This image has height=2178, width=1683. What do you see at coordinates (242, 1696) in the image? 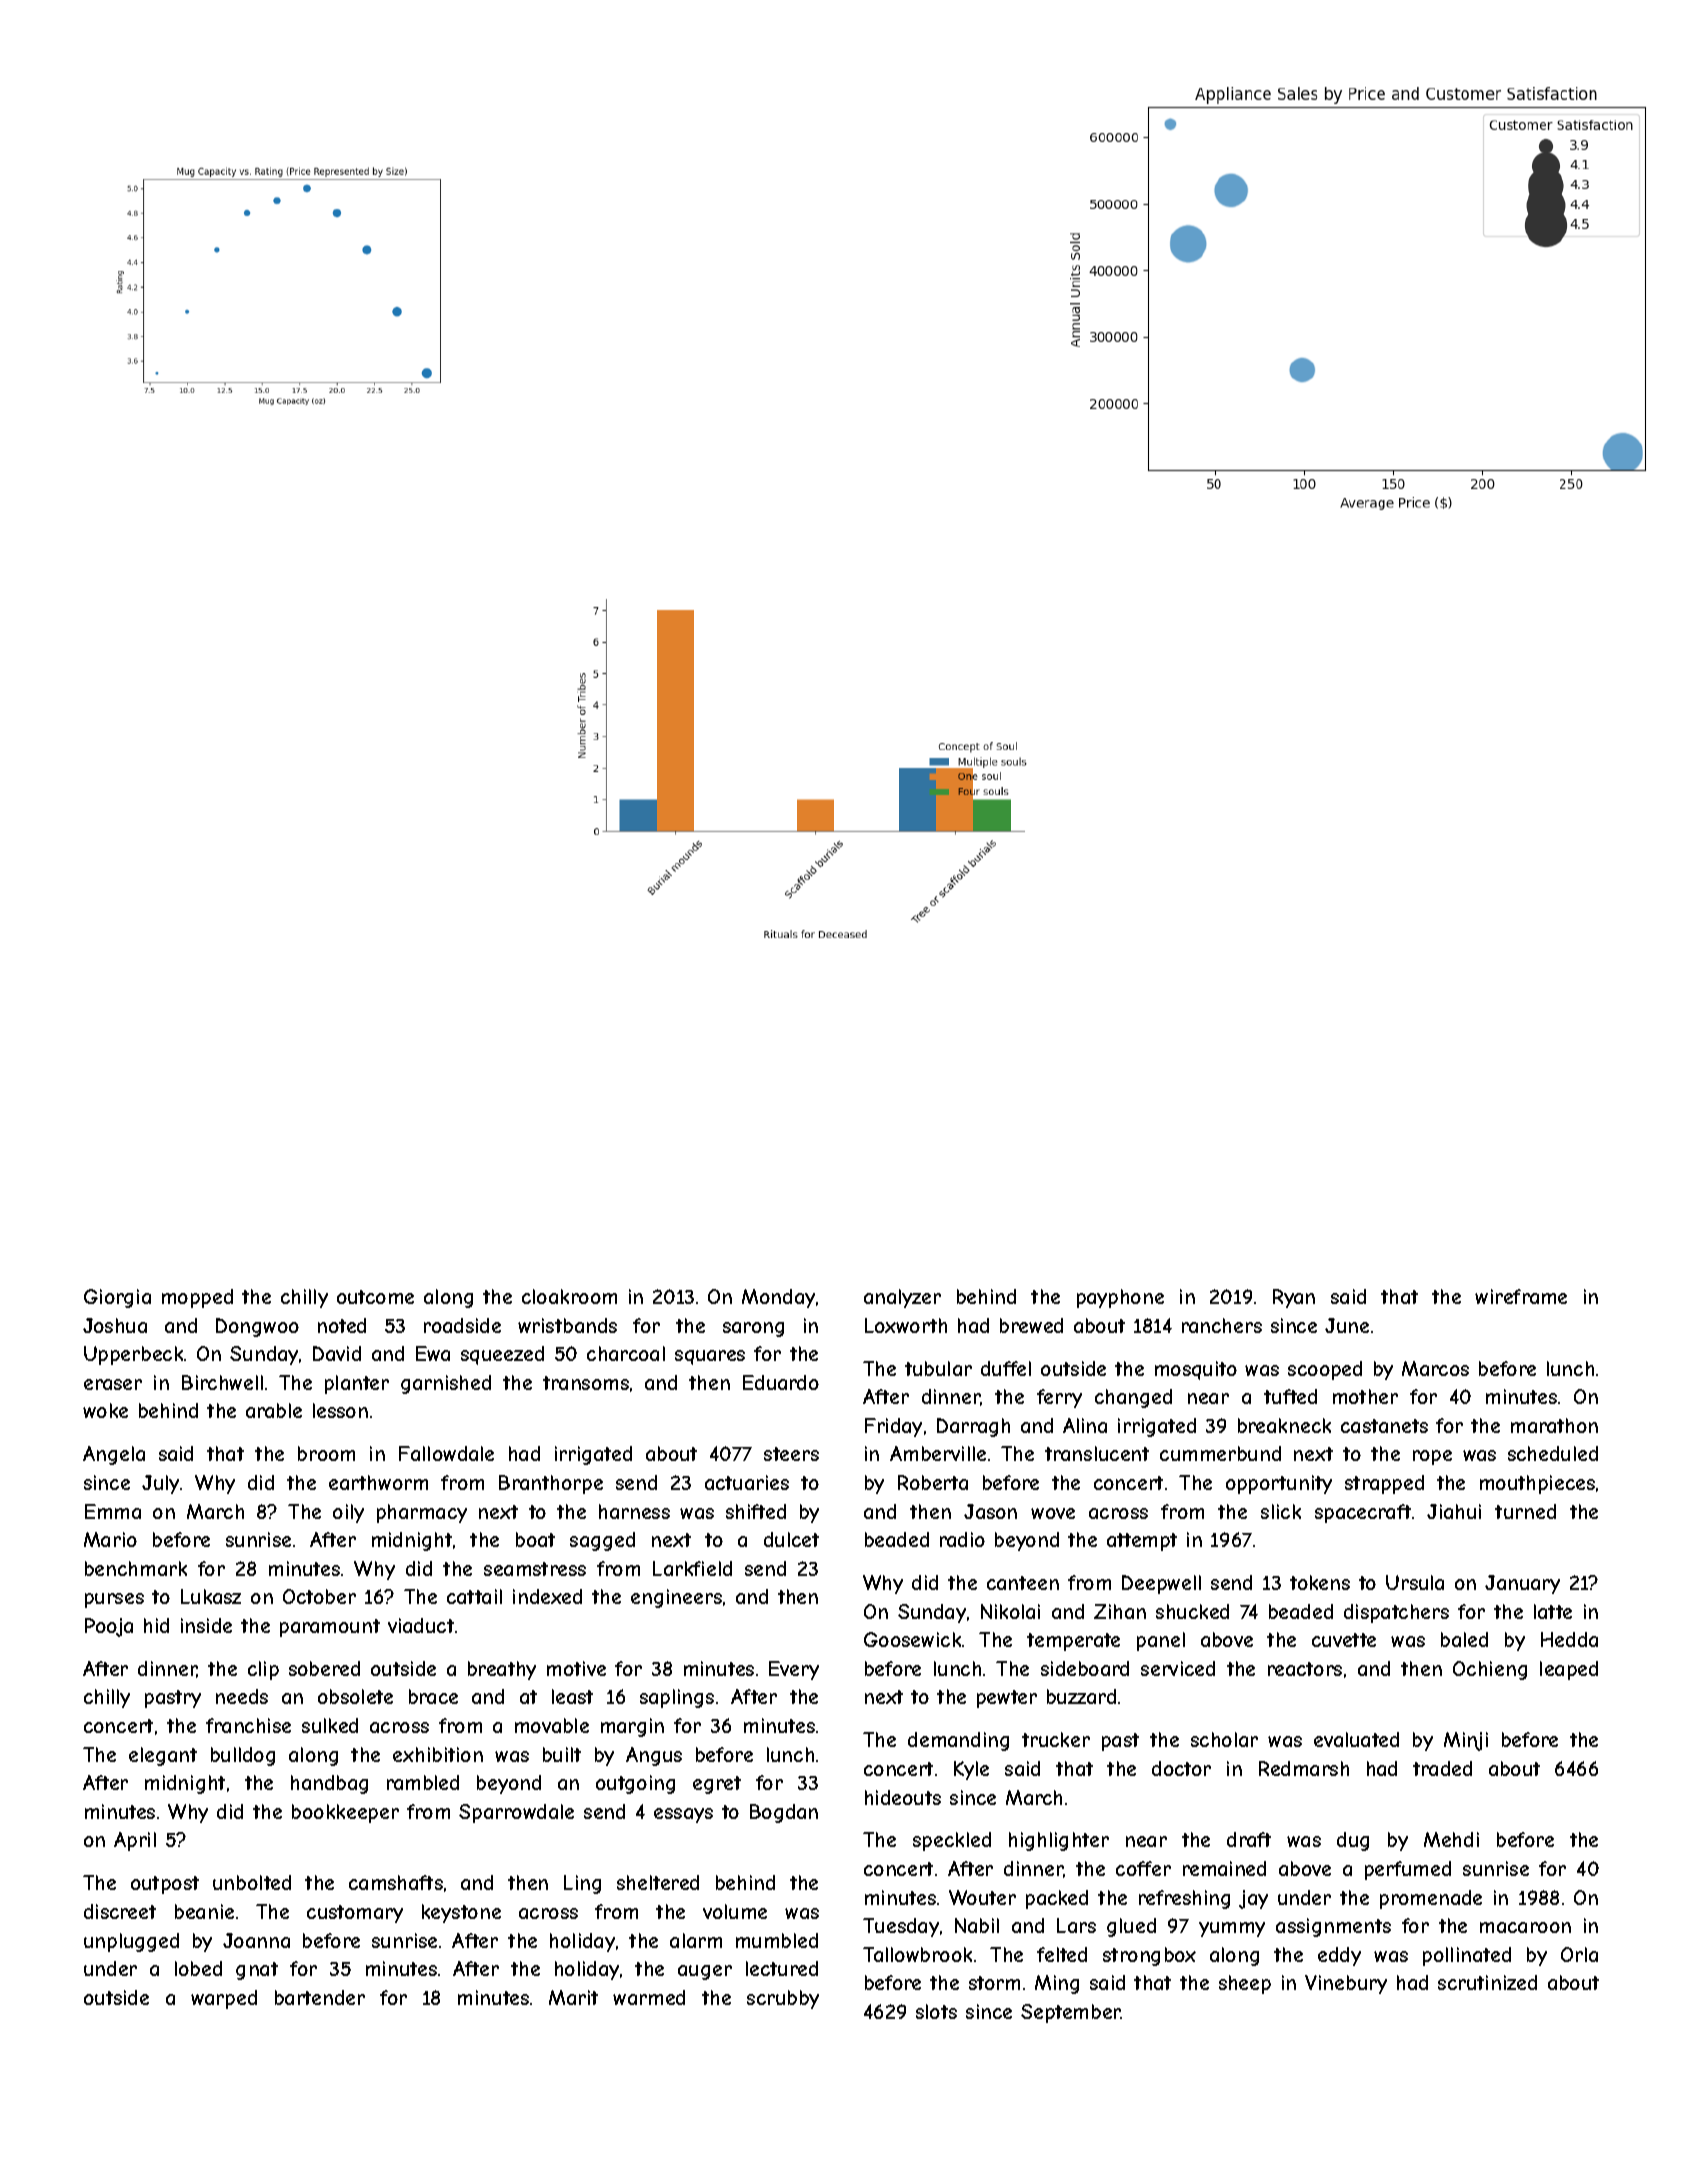
I see `needs` at bounding box center [242, 1696].
